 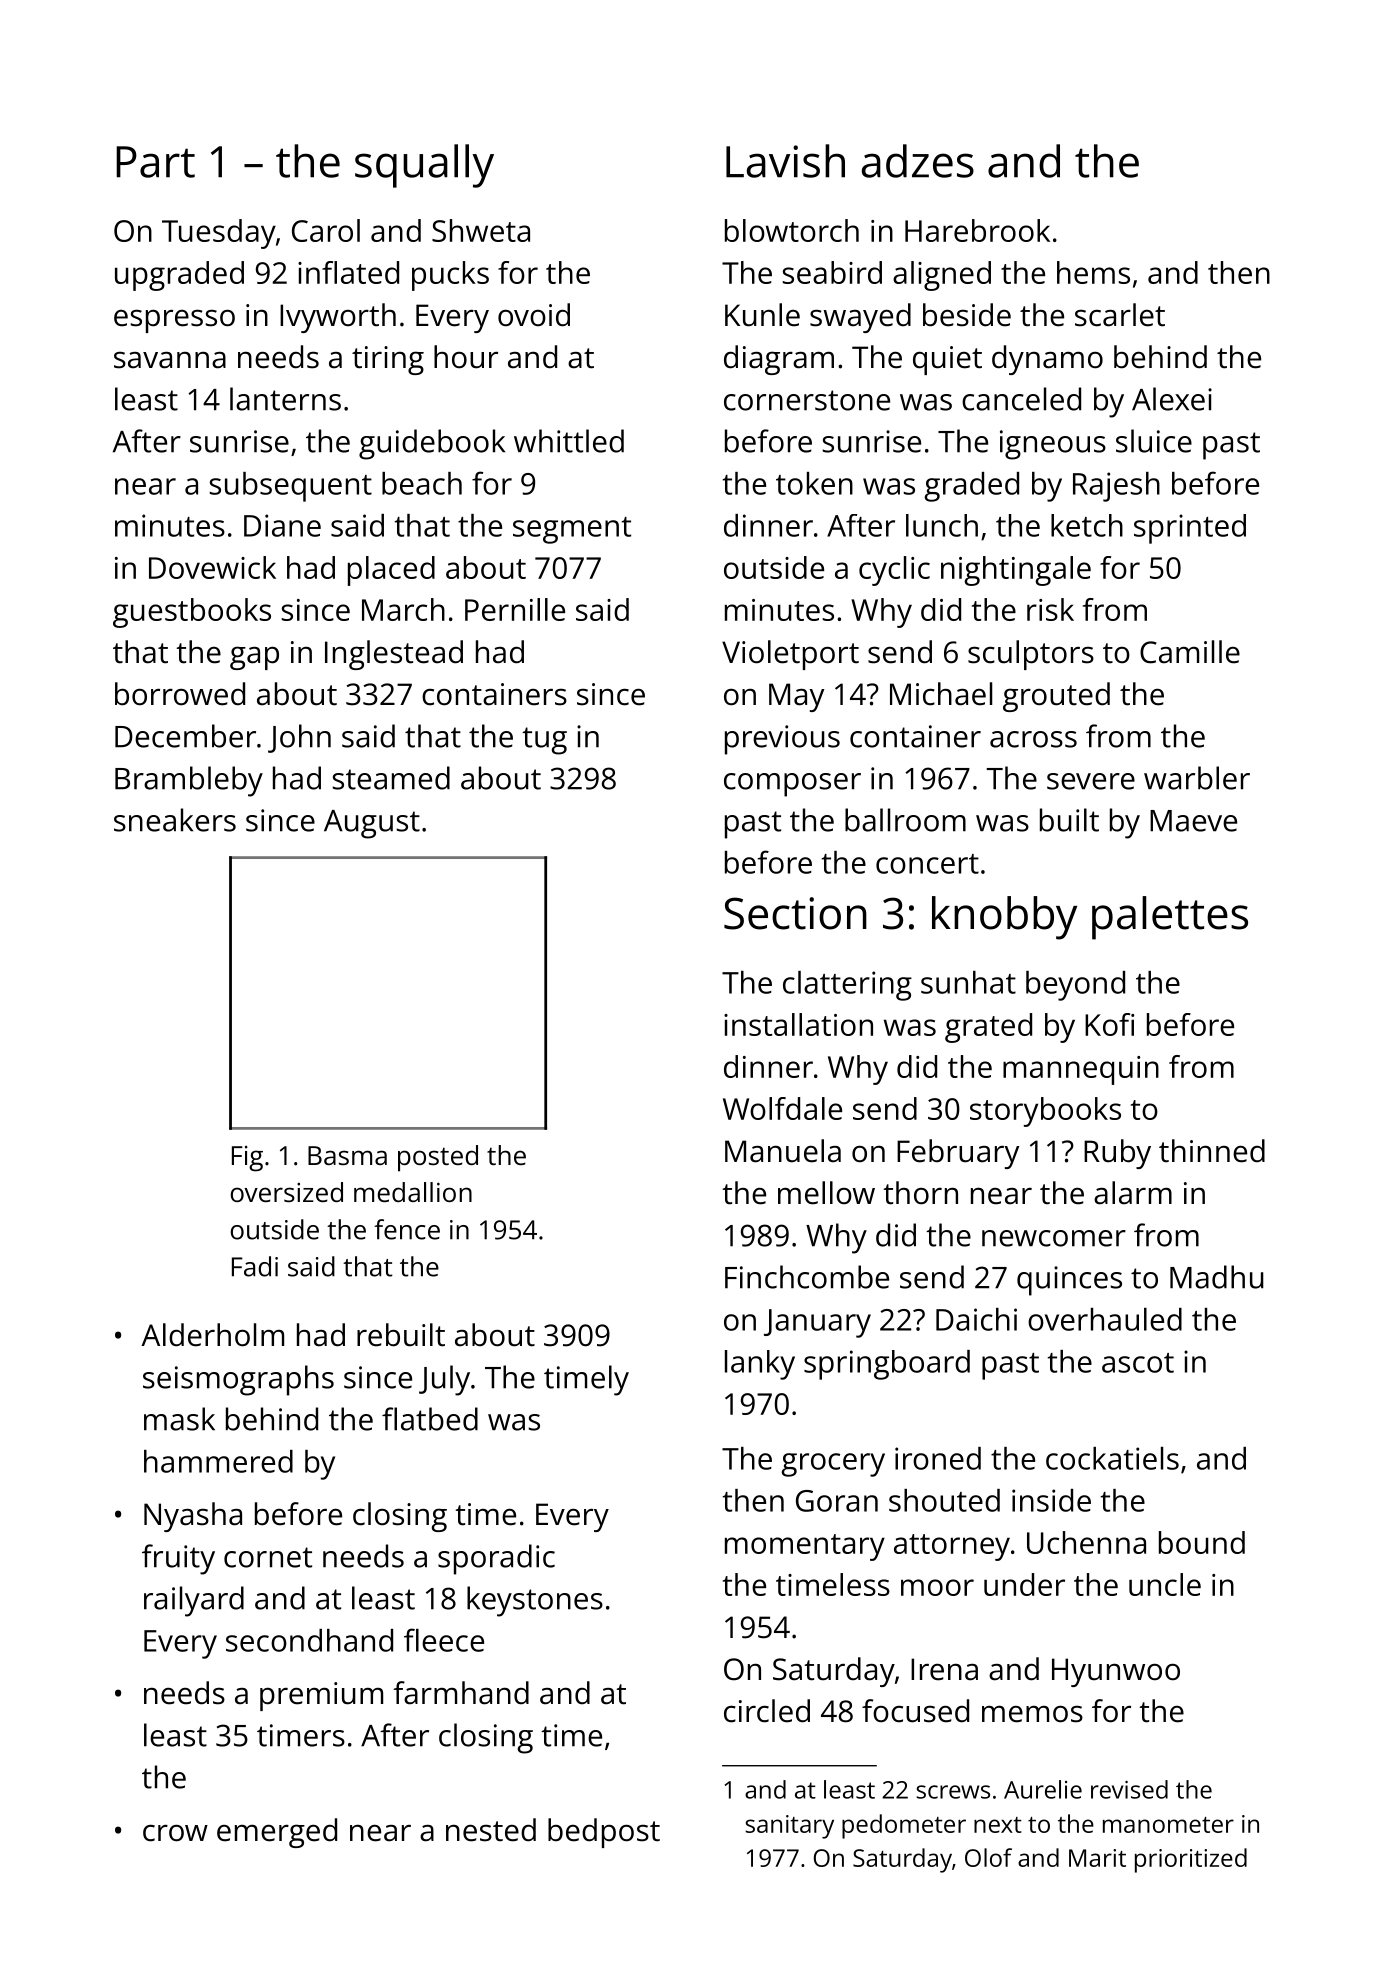 What do you see at coordinates (175, 1833) in the screenshot?
I see `crow` at bounding box center [175, 1833].
